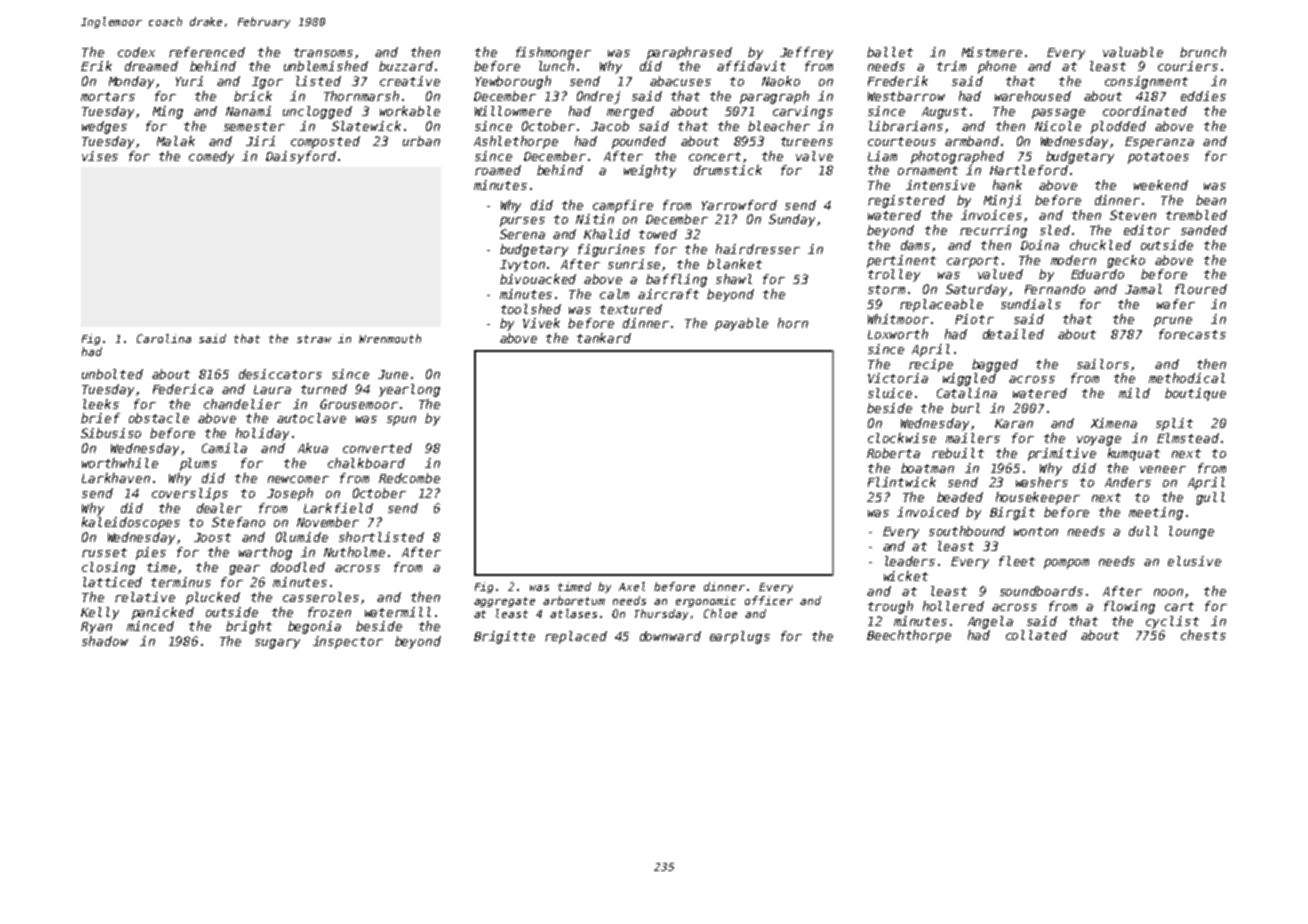 This screenshot has height=924, width=1308. Describe the element at coordinates (111, 433) in the screenshot. I see `Sibusiso` at that location.
